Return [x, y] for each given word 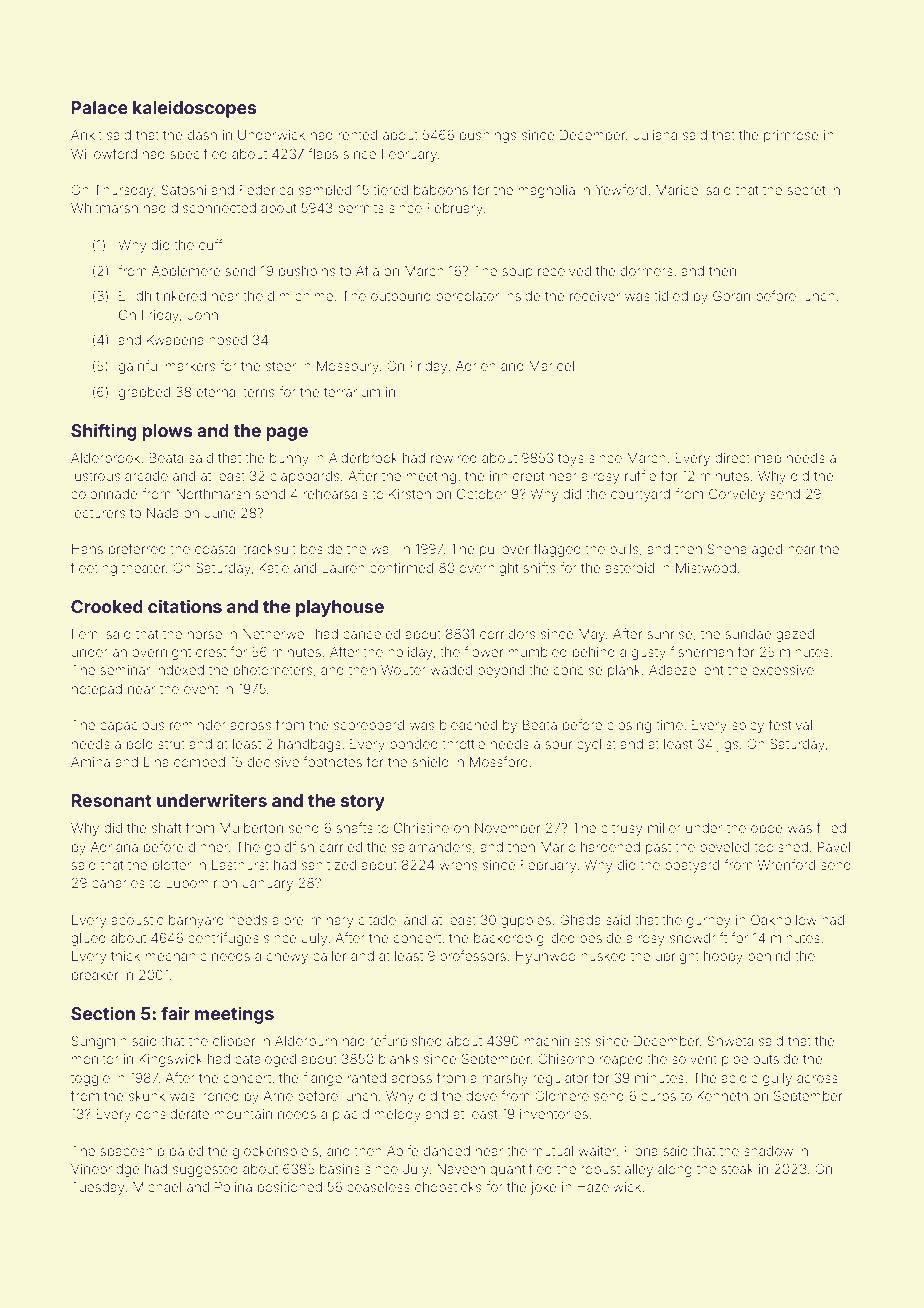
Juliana [655, 135]
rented [358, 135]
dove [481, 1096]
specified [198, 155]
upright [677, 957]
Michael [157, 1187]
